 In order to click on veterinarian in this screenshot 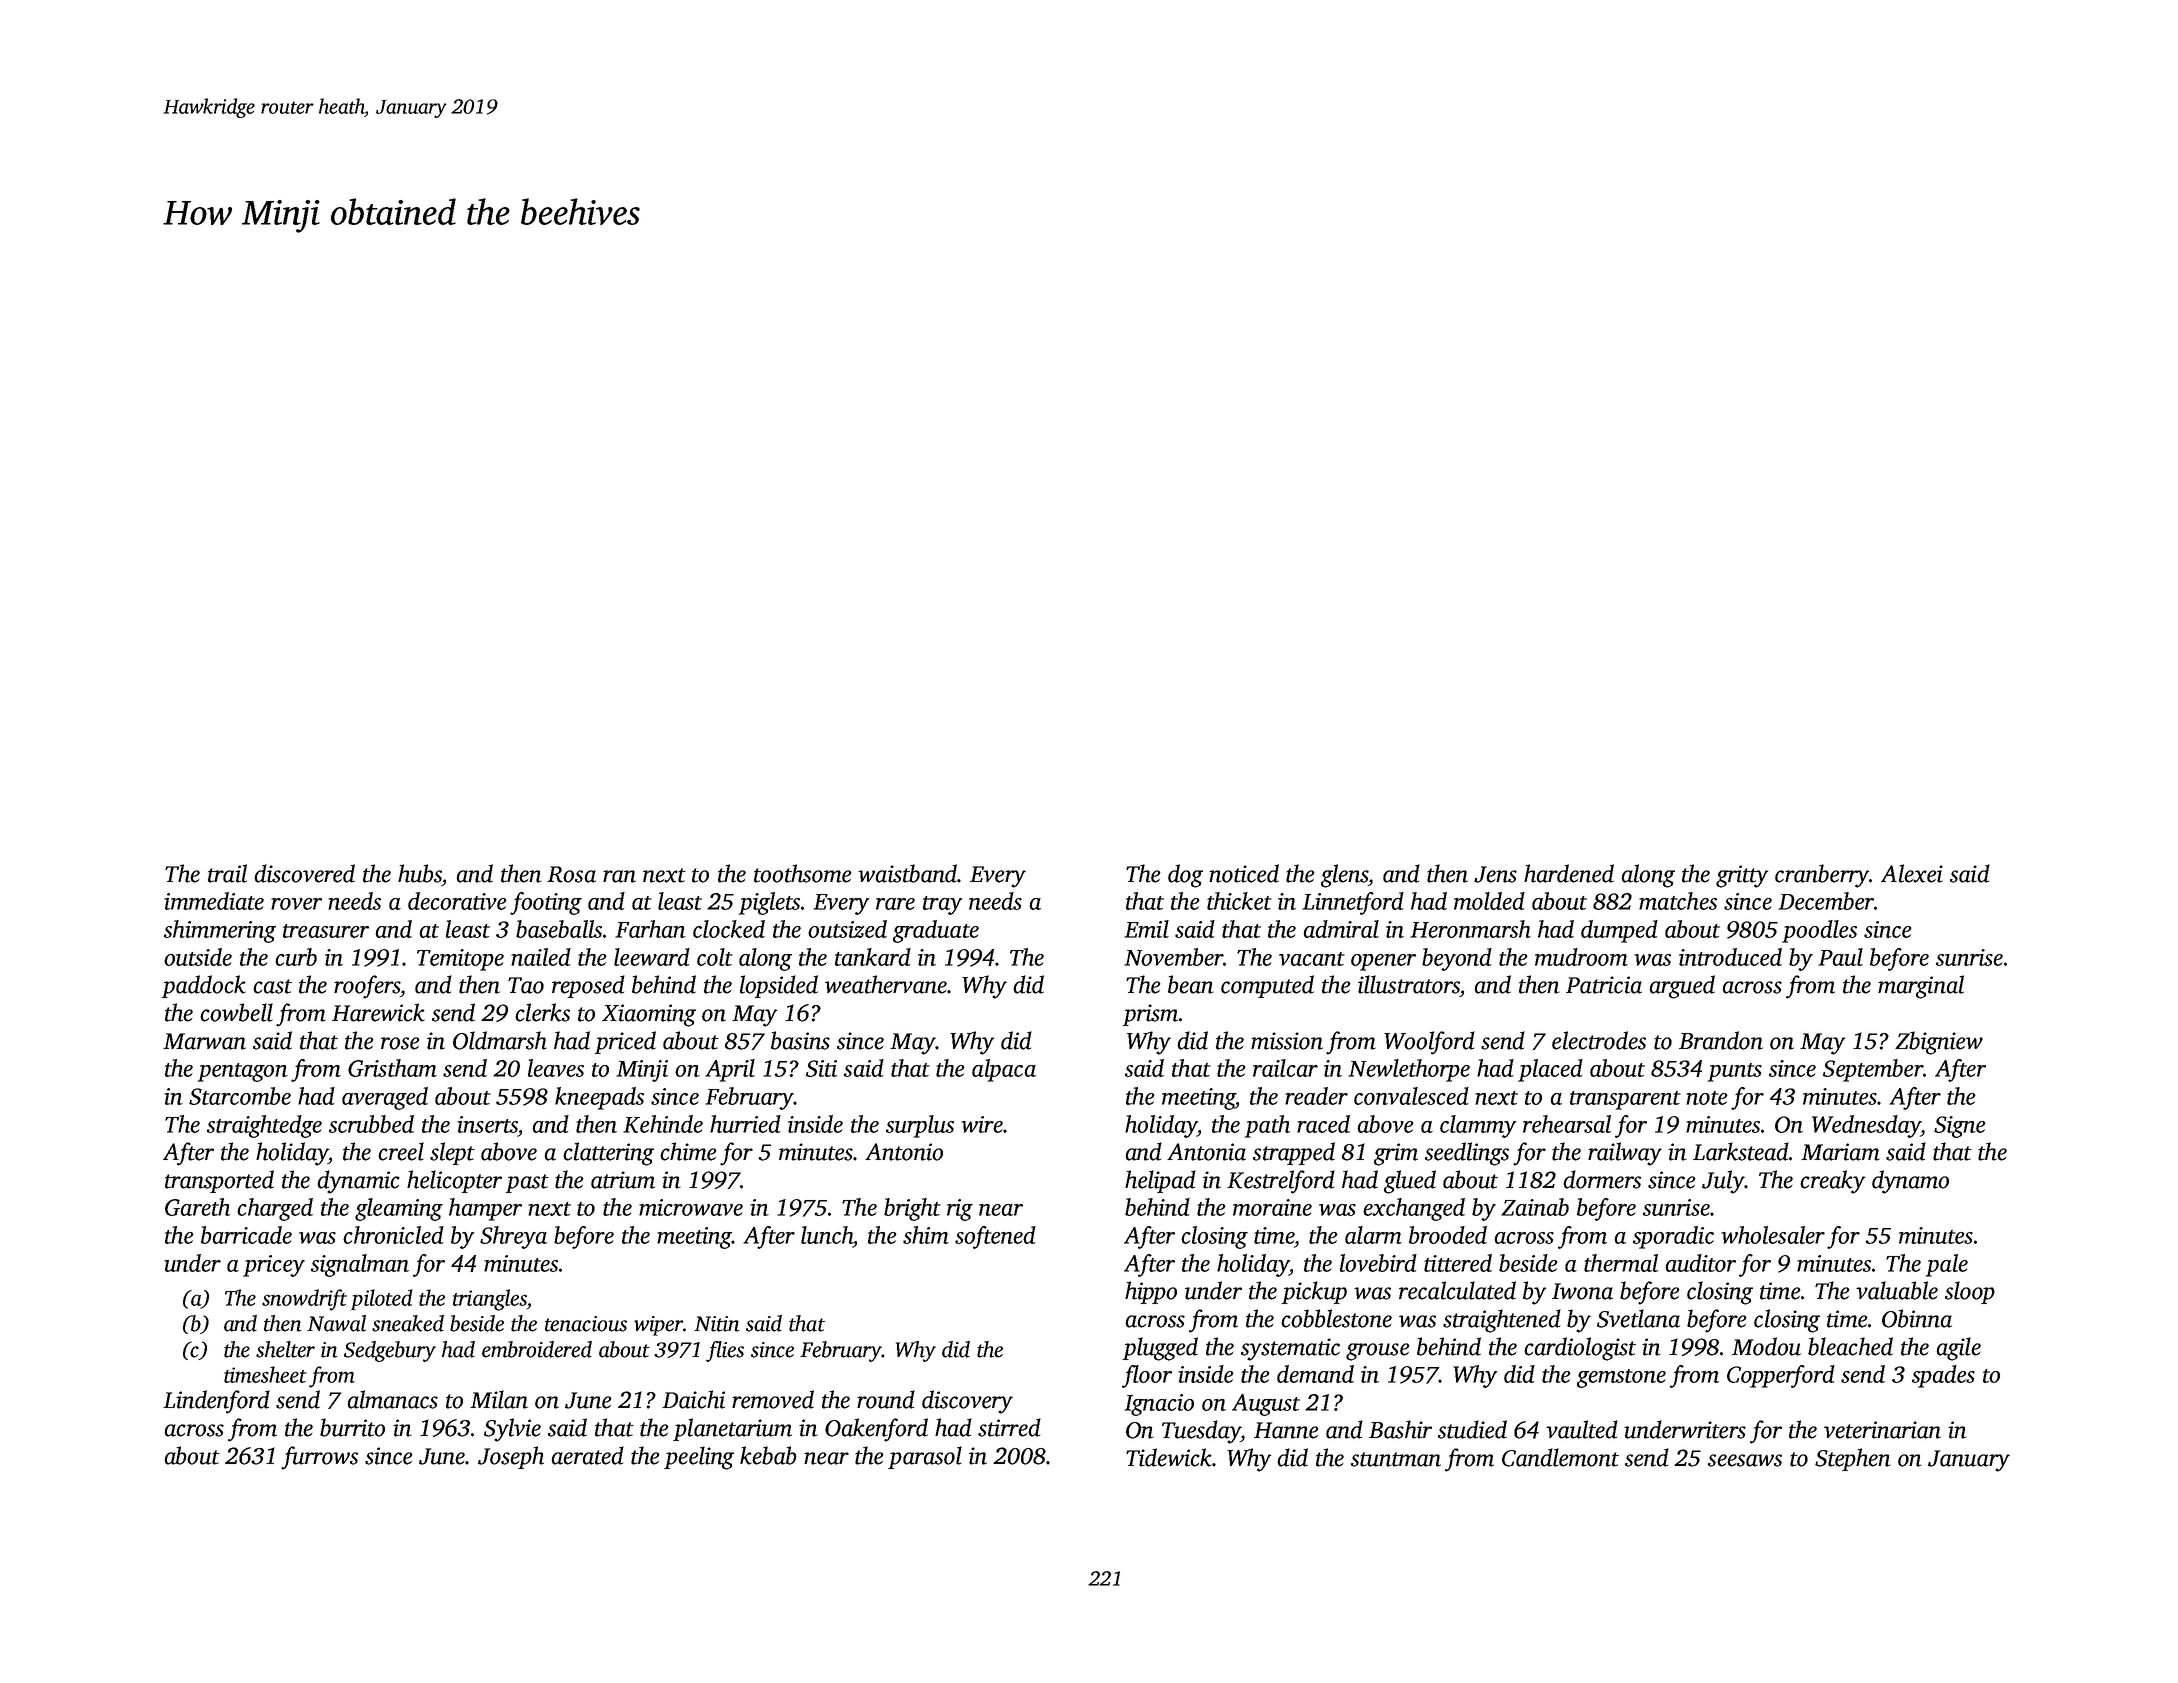, I will do `click(1882, 1430)`.
